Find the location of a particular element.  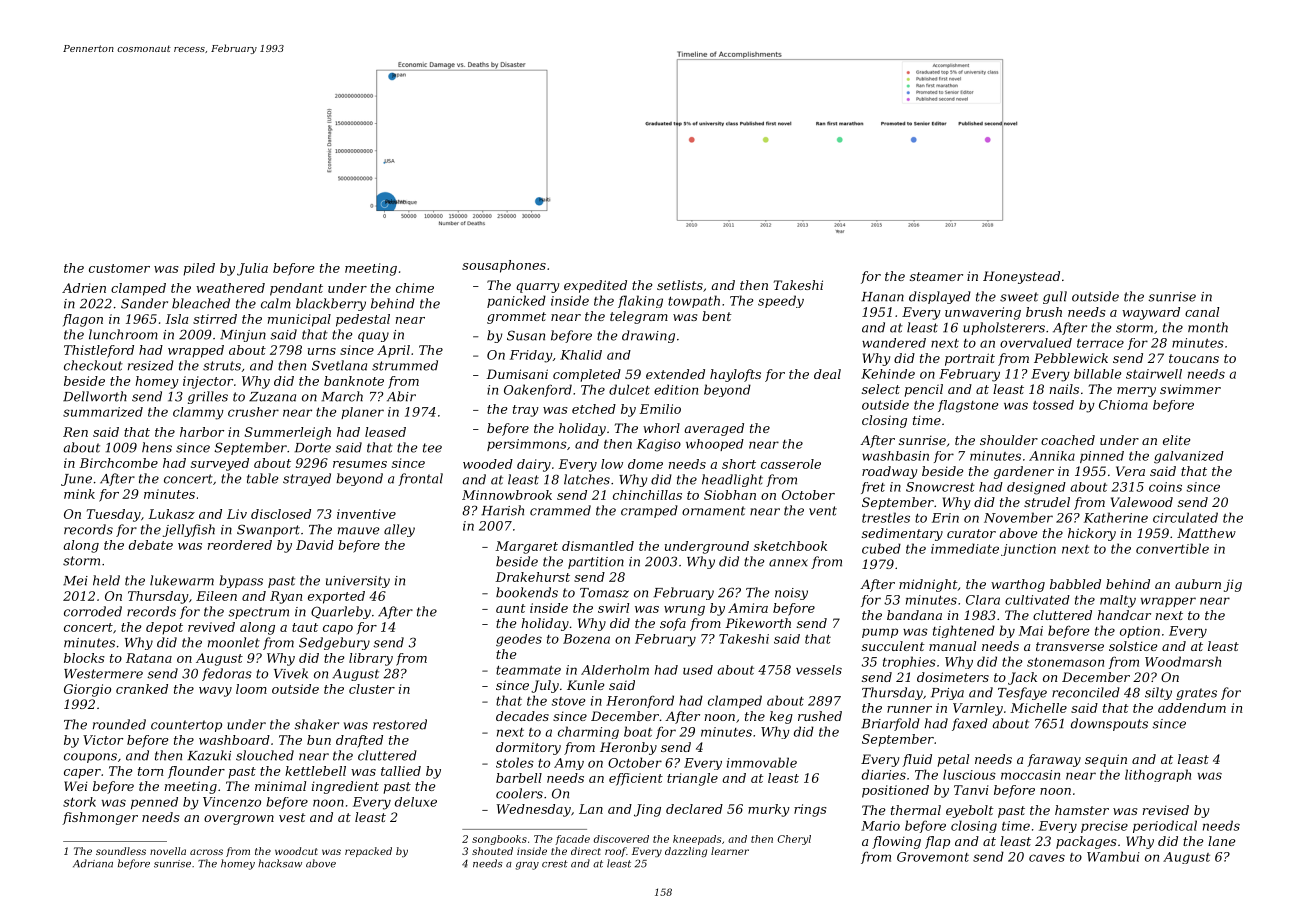

ornament is located at coordinates (713, 511).
